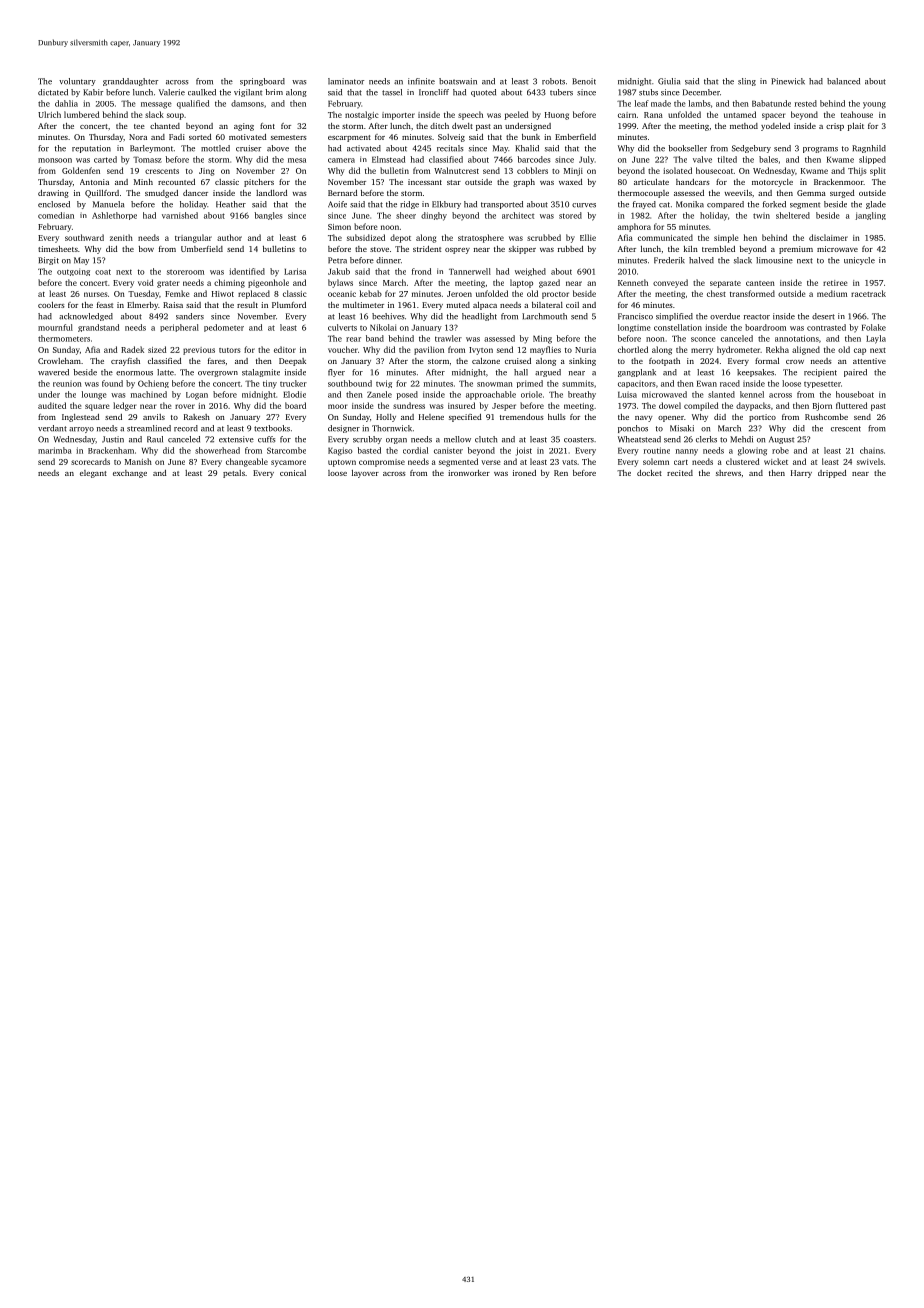 This screenshot has height=1308, width=924. What do you see at coordinates (365, 474) in the screenshot?
I see `layover` at bounding box center [365, 474].
